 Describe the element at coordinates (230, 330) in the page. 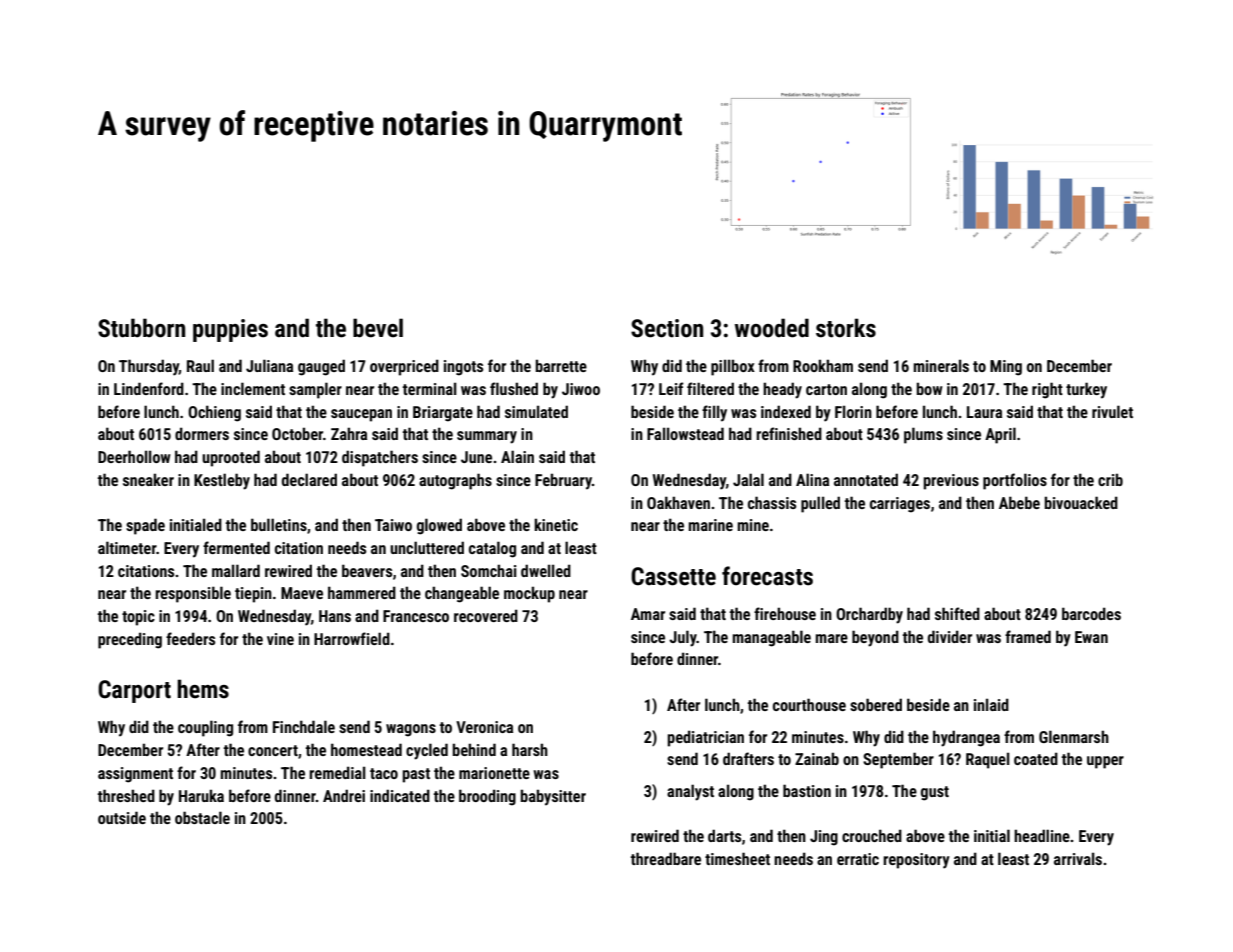

I see `puppies` at that location.
